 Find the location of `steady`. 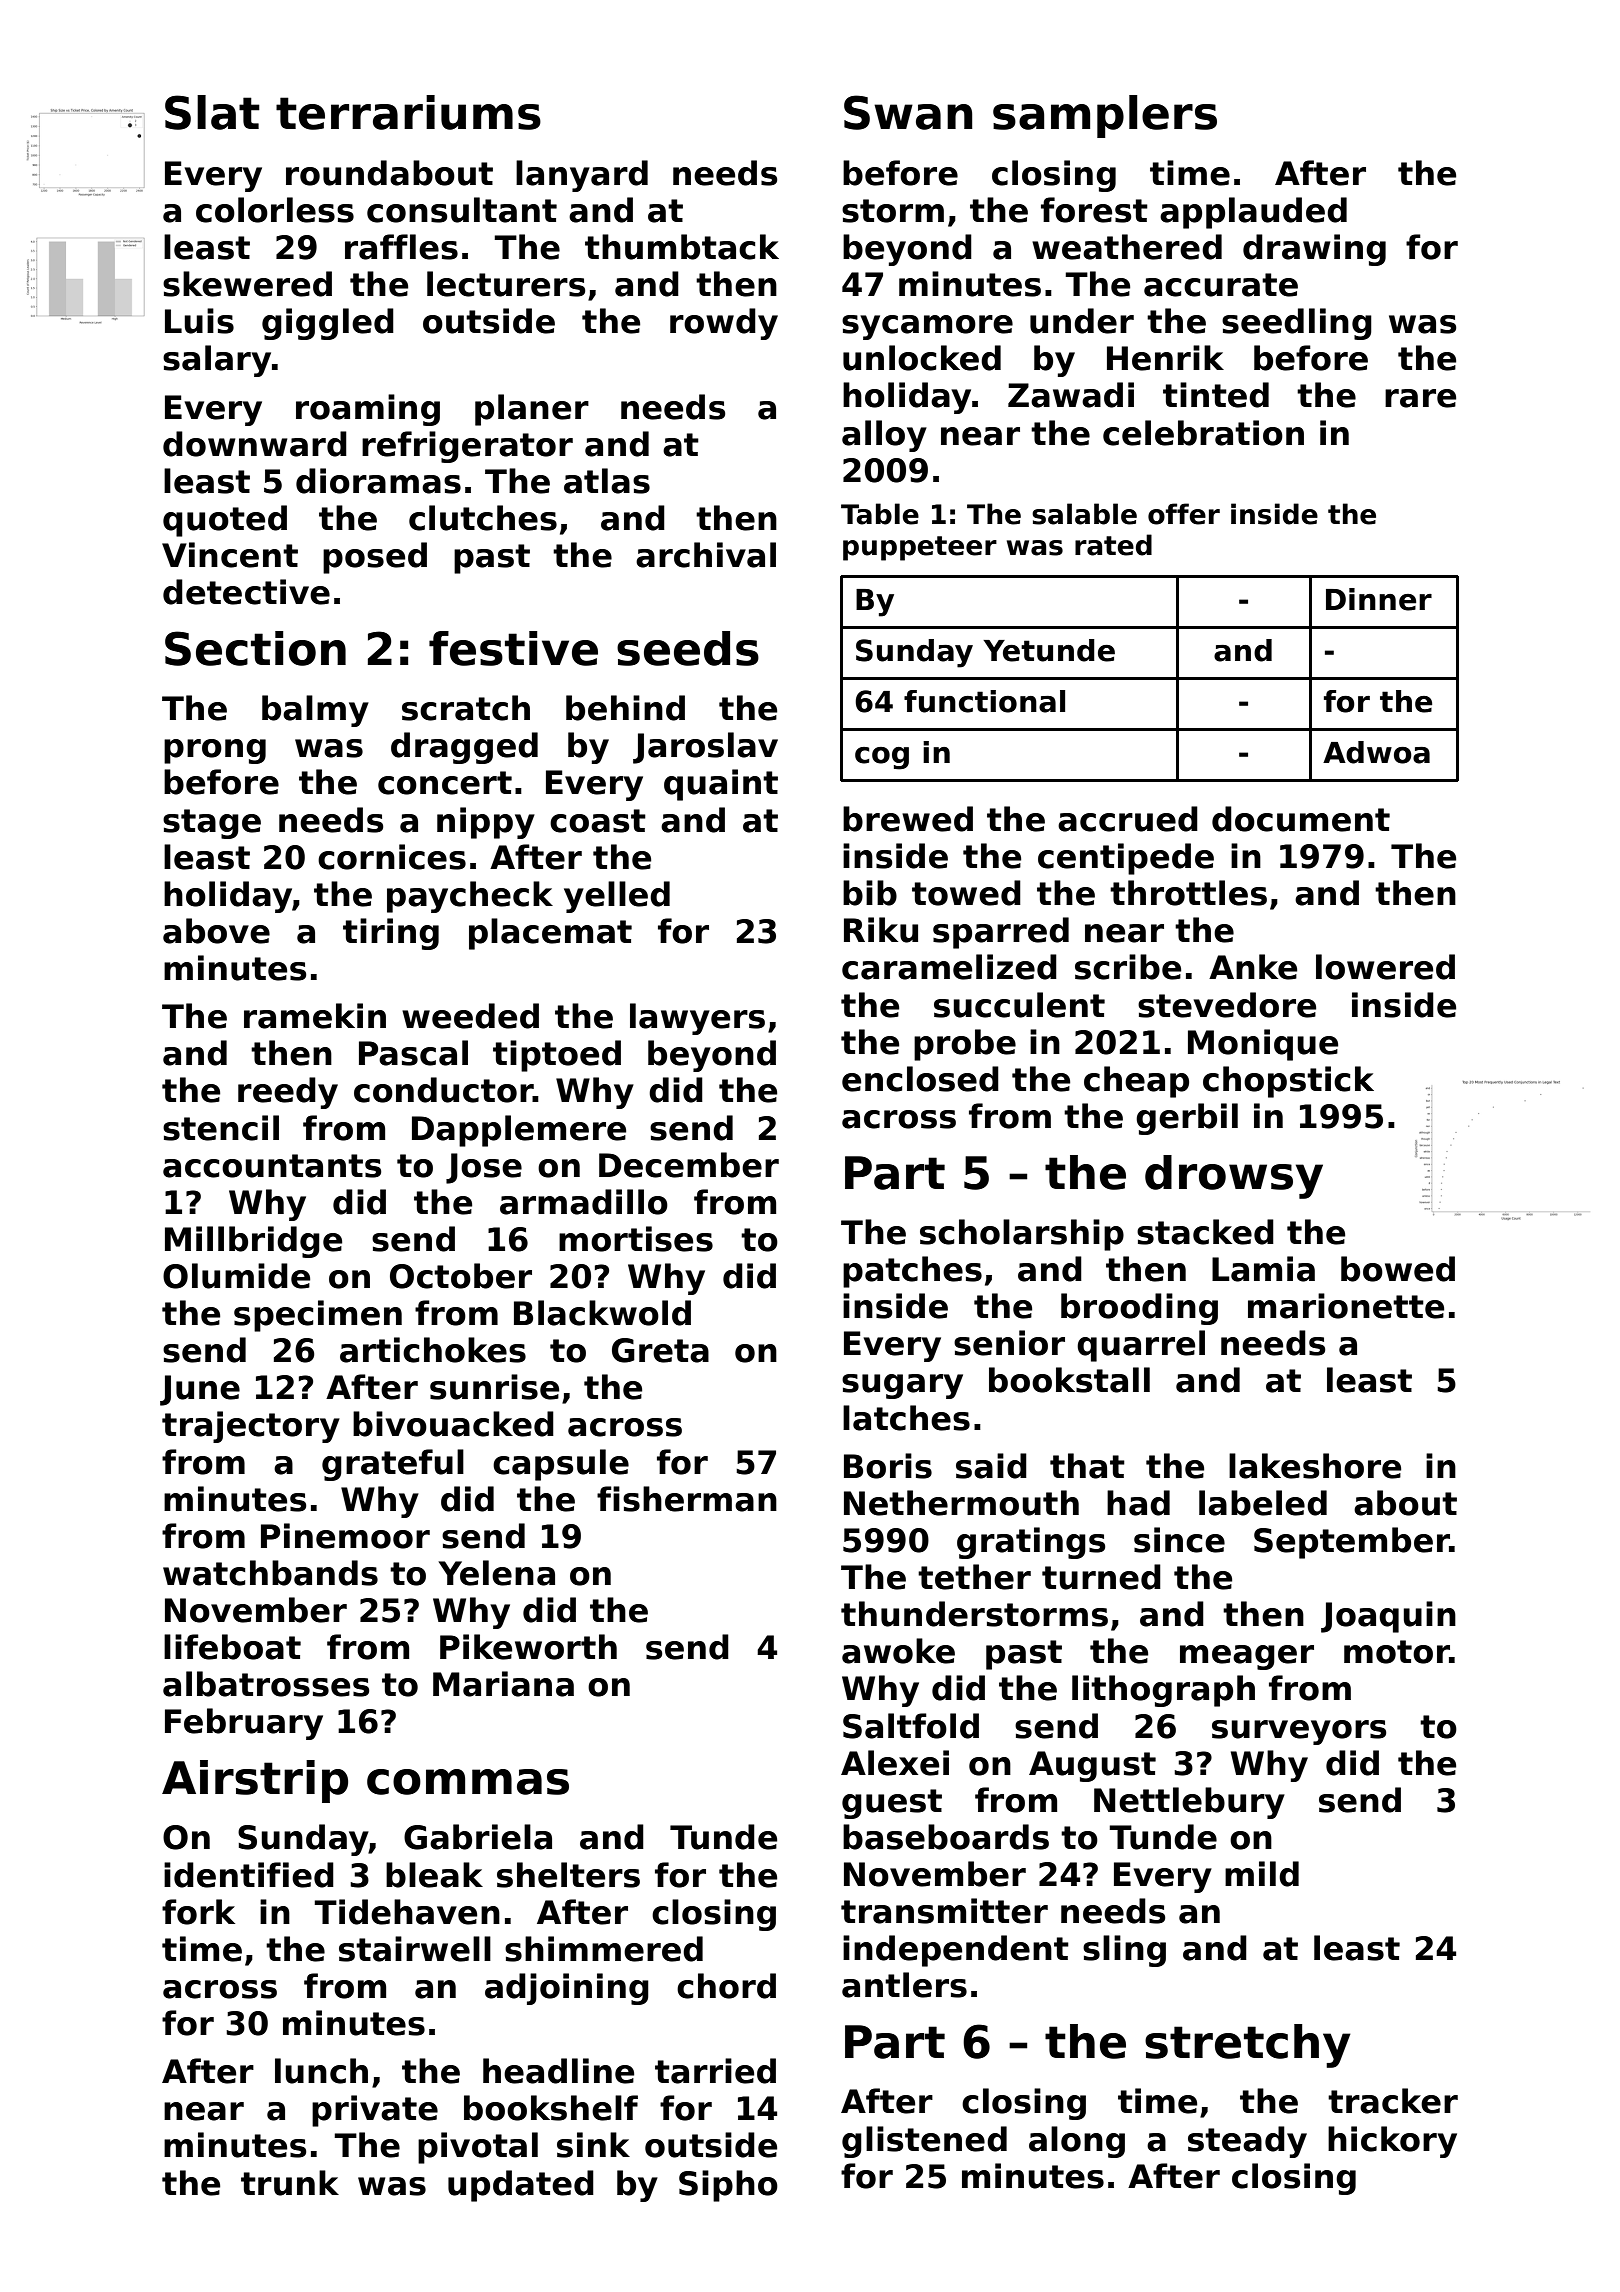

steady is located at coordinates (1247, 2142).
